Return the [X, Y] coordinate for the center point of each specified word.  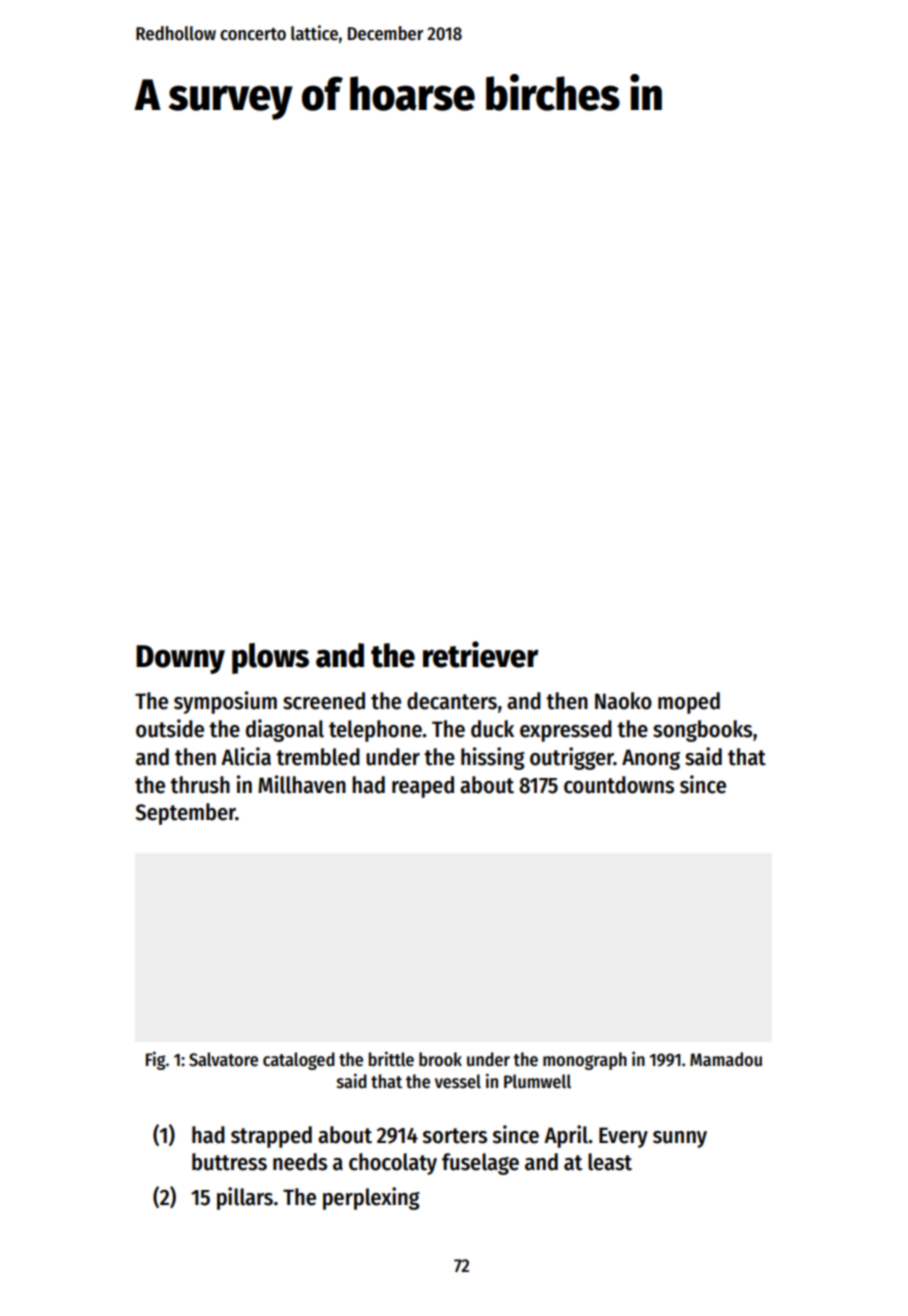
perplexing [371, 1198]
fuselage [480, 1164]
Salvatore [223, 1059]
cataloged [299, 1061]
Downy [180, 659]
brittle [391, 1059]
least [610, 1162]
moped [689, 703]
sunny [680, 1139]
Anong [651, 759]
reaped [423, 787]
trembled [318, 757]
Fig [156, 1060]
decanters [452, 701]
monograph [585, 1061]
